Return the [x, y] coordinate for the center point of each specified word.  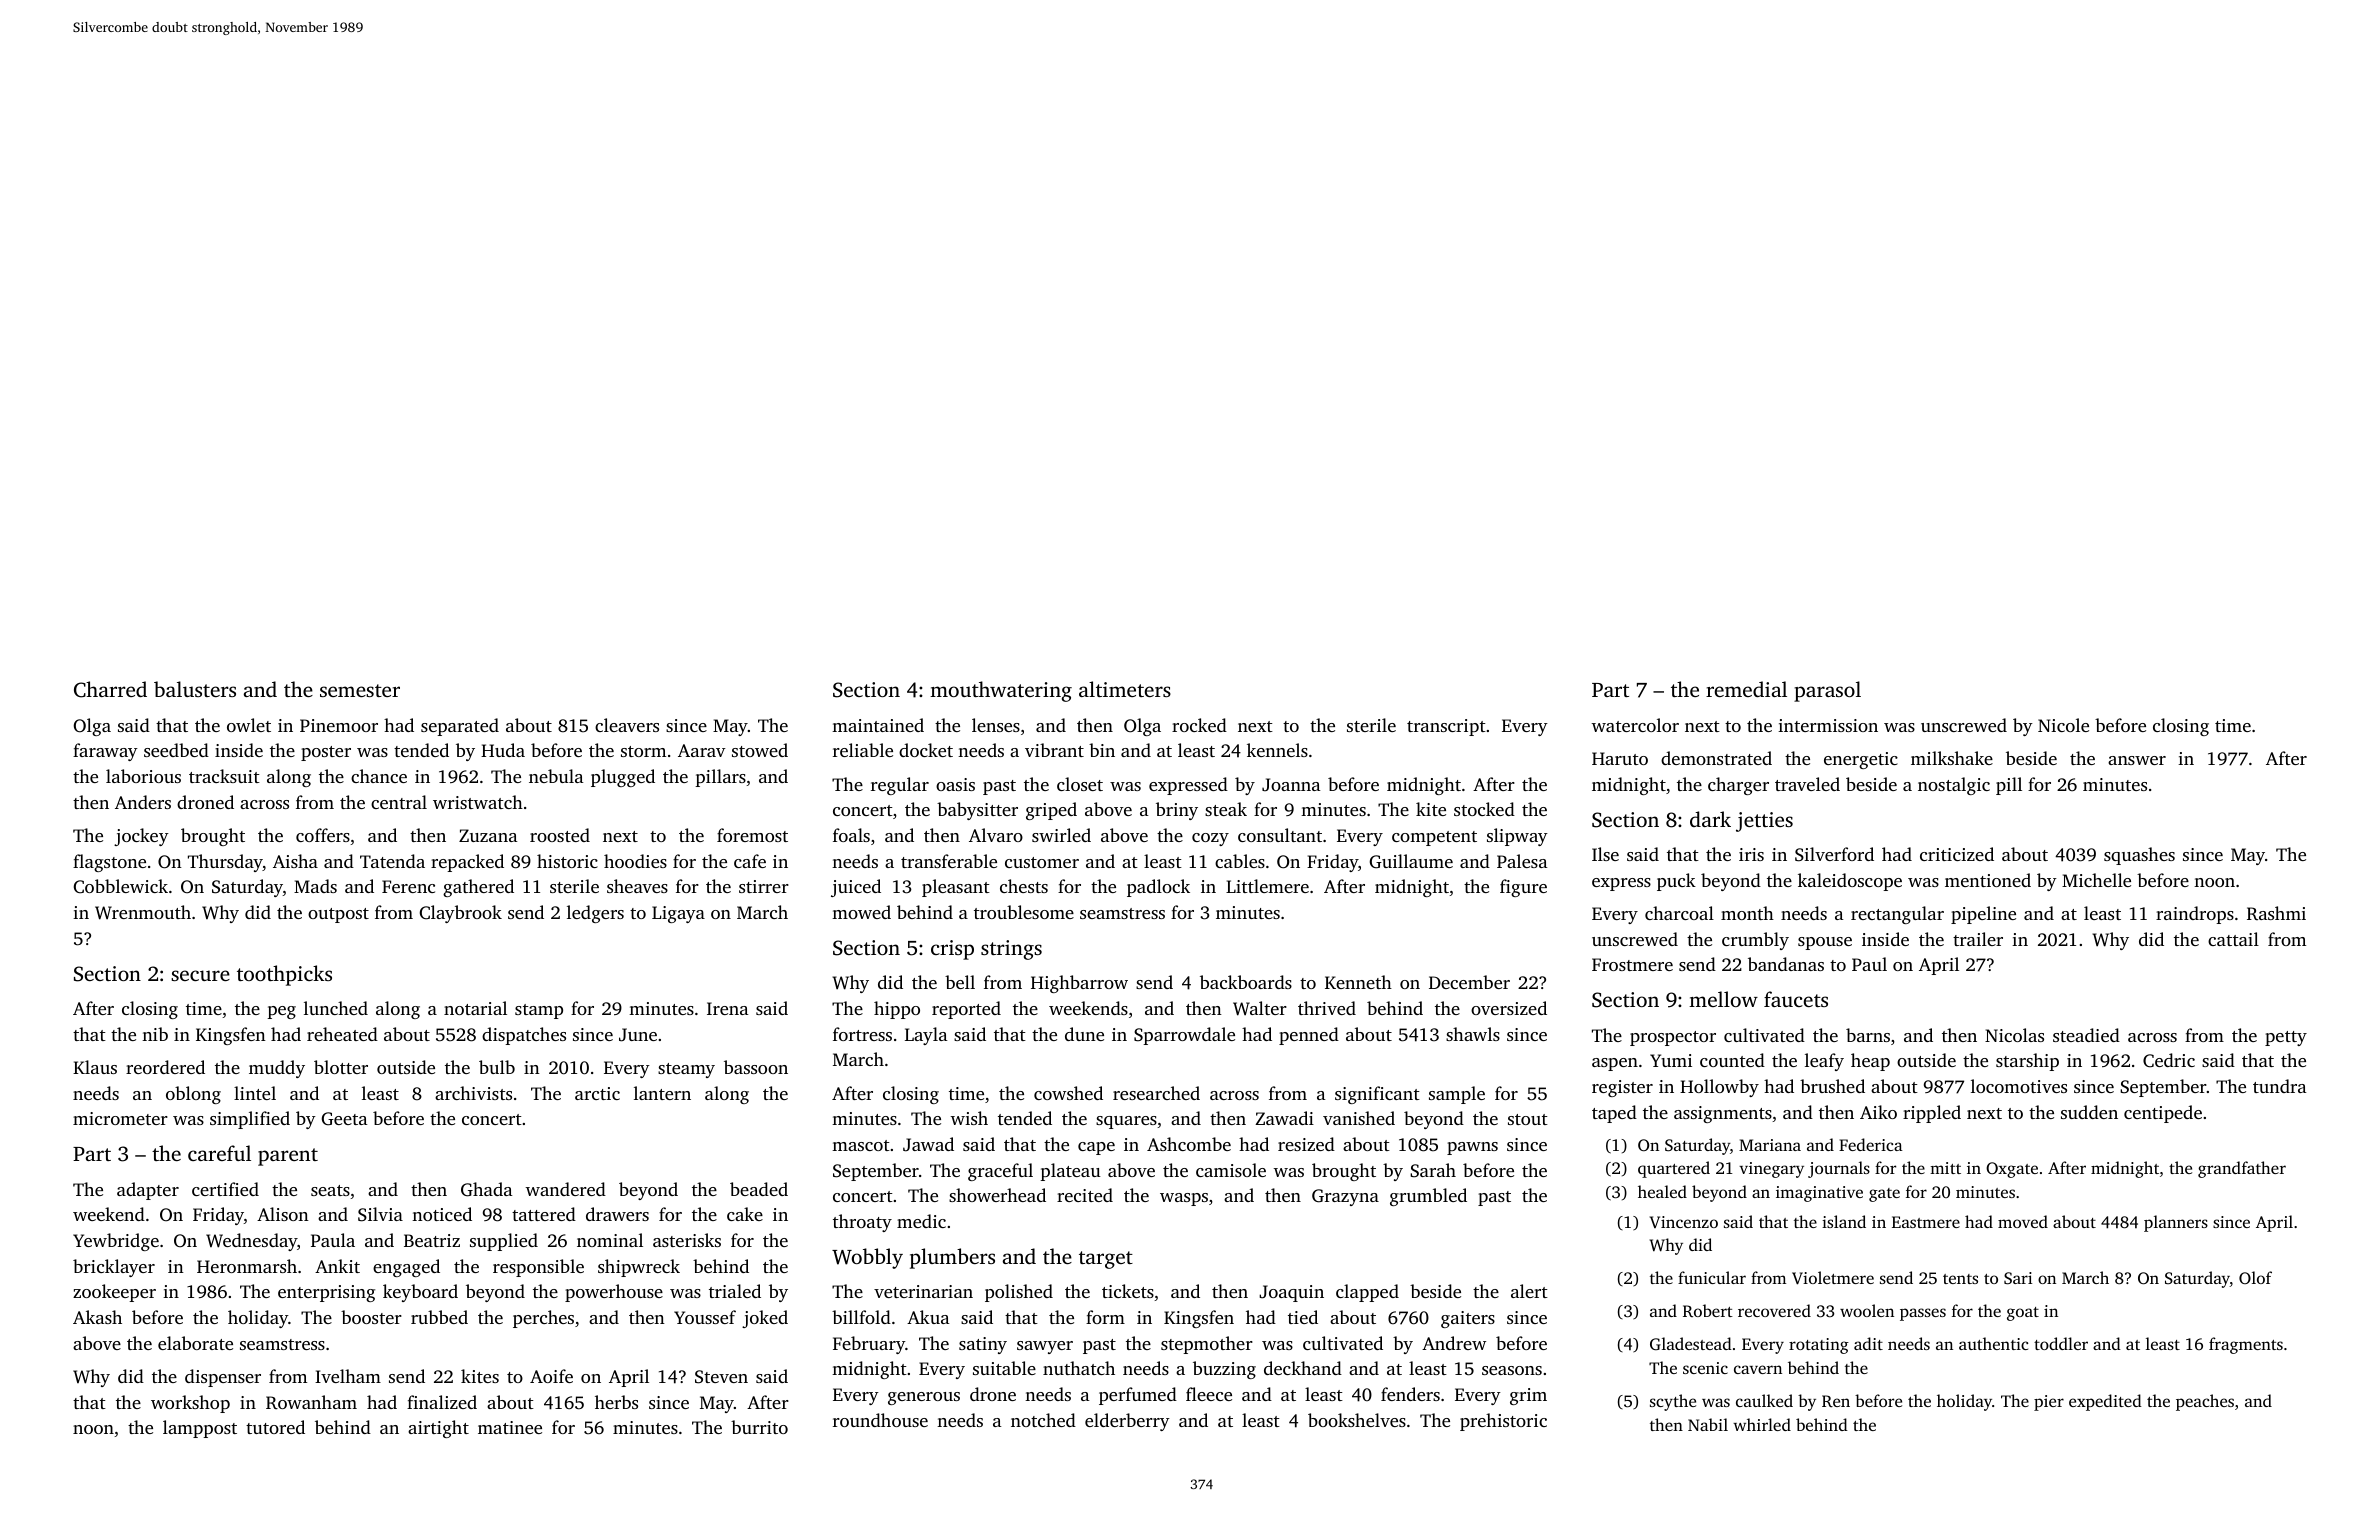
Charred [110, 689]
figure [1523, 888]
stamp [539, 1011]
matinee [510, 1427]
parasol [1827, 691]
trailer [1978, 939]
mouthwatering [1001, 691]
